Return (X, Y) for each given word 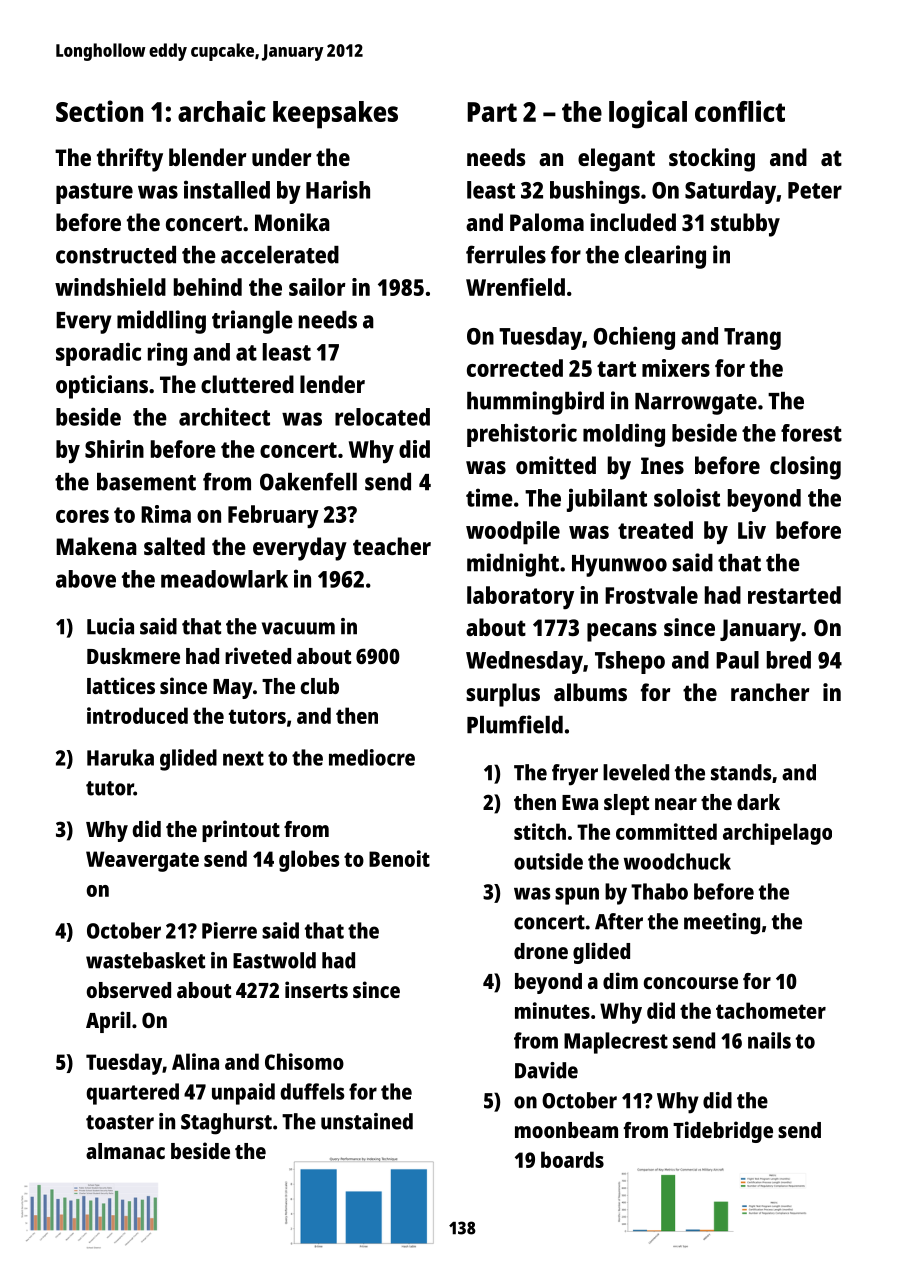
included (633, 222)
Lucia (110, 626)
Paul (737, 660)
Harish (338, 189)
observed (129, 990)
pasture (94, 193)
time (489, 497)
